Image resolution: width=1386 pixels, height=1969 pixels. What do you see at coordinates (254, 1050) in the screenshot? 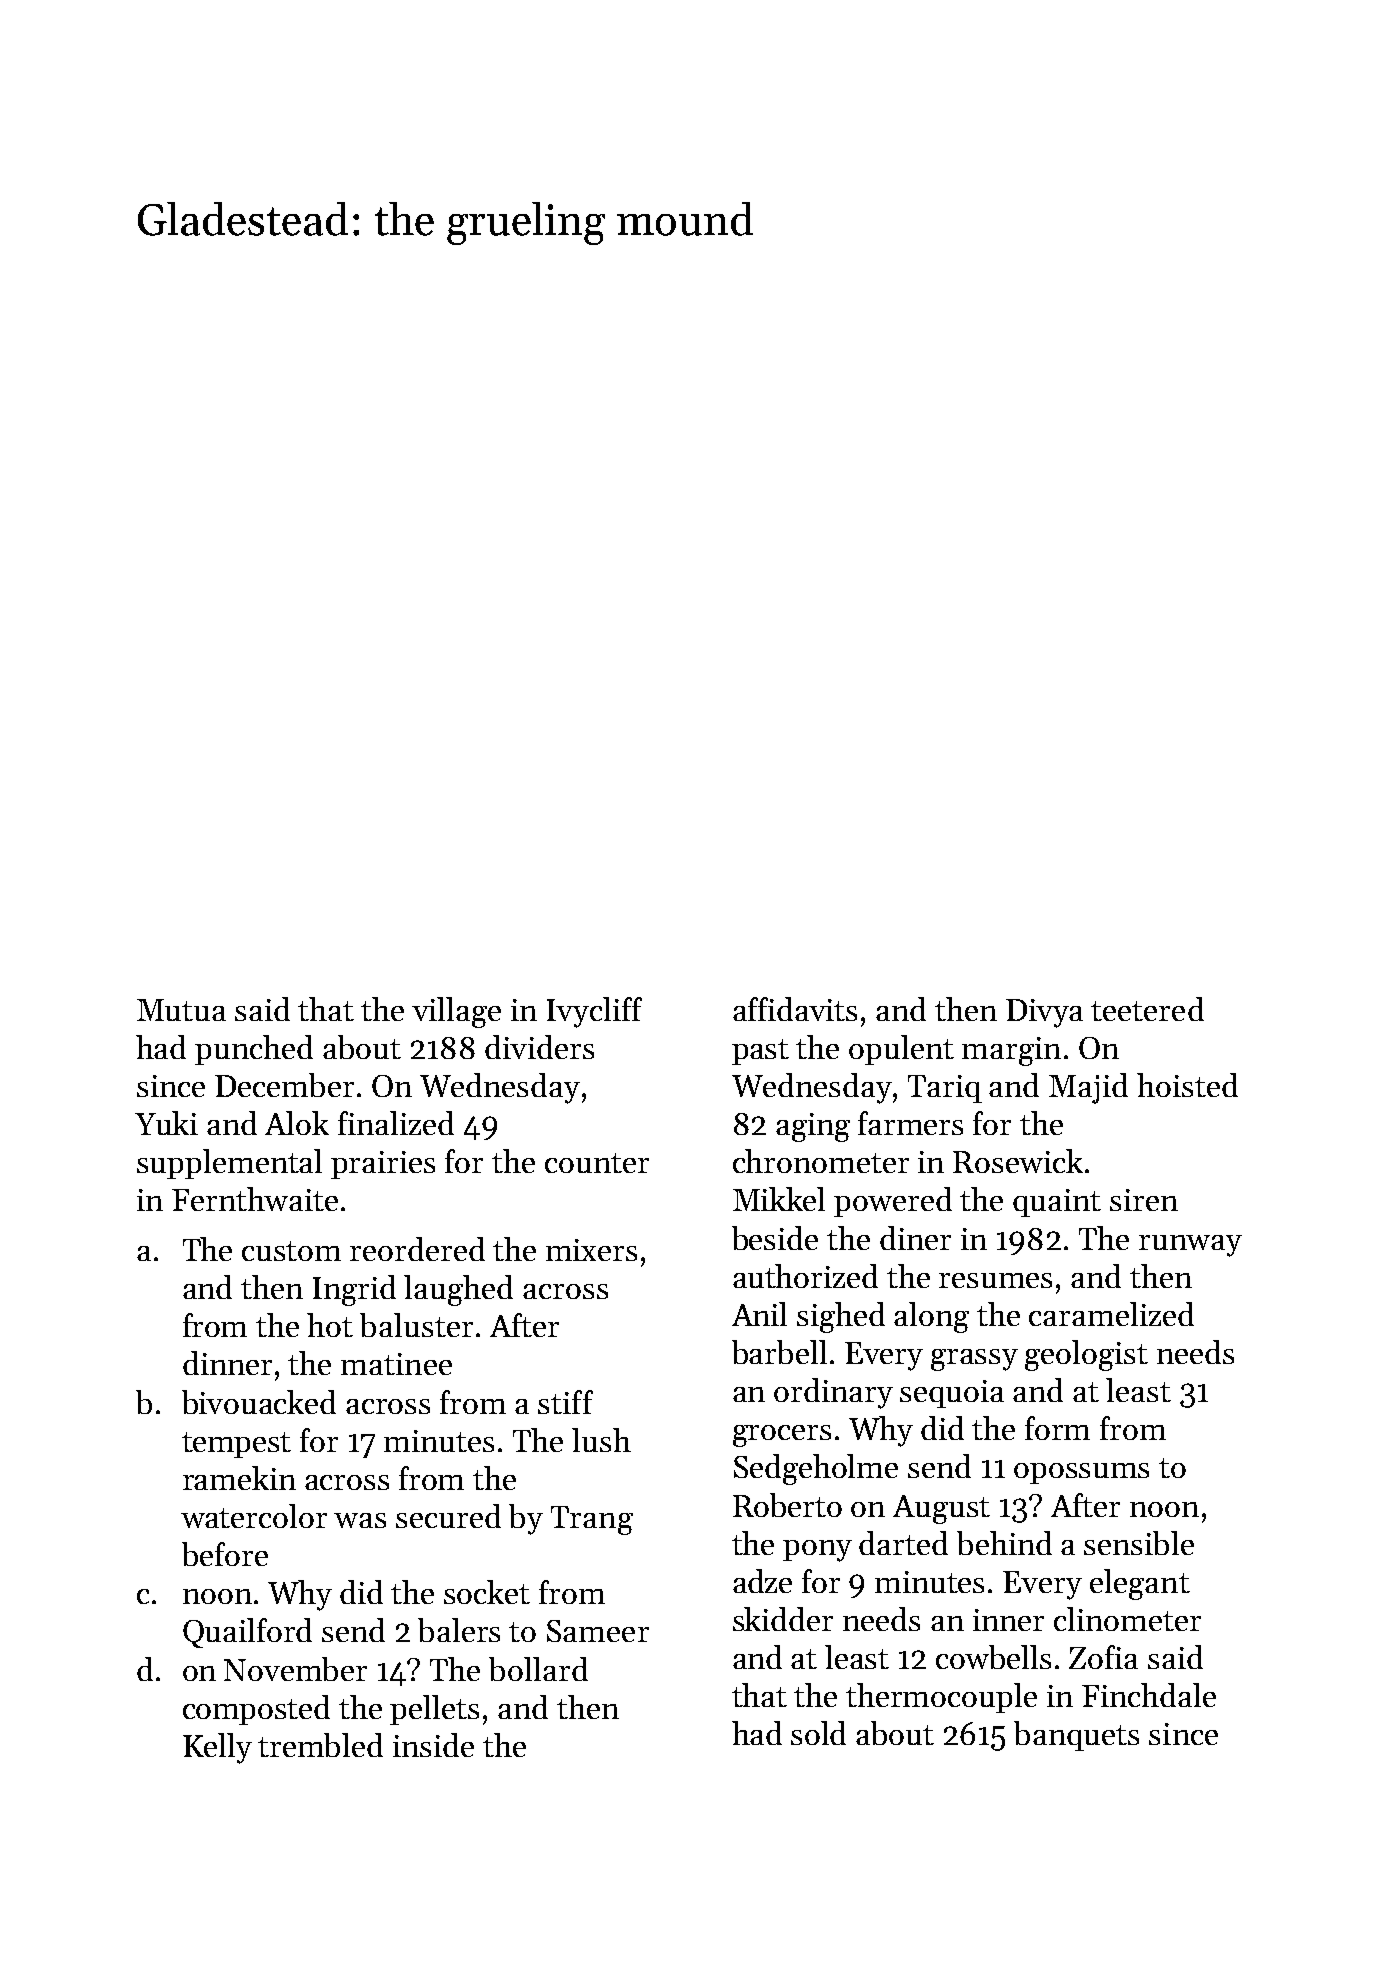
I see `punched` at bounding box center [254, 1050].
